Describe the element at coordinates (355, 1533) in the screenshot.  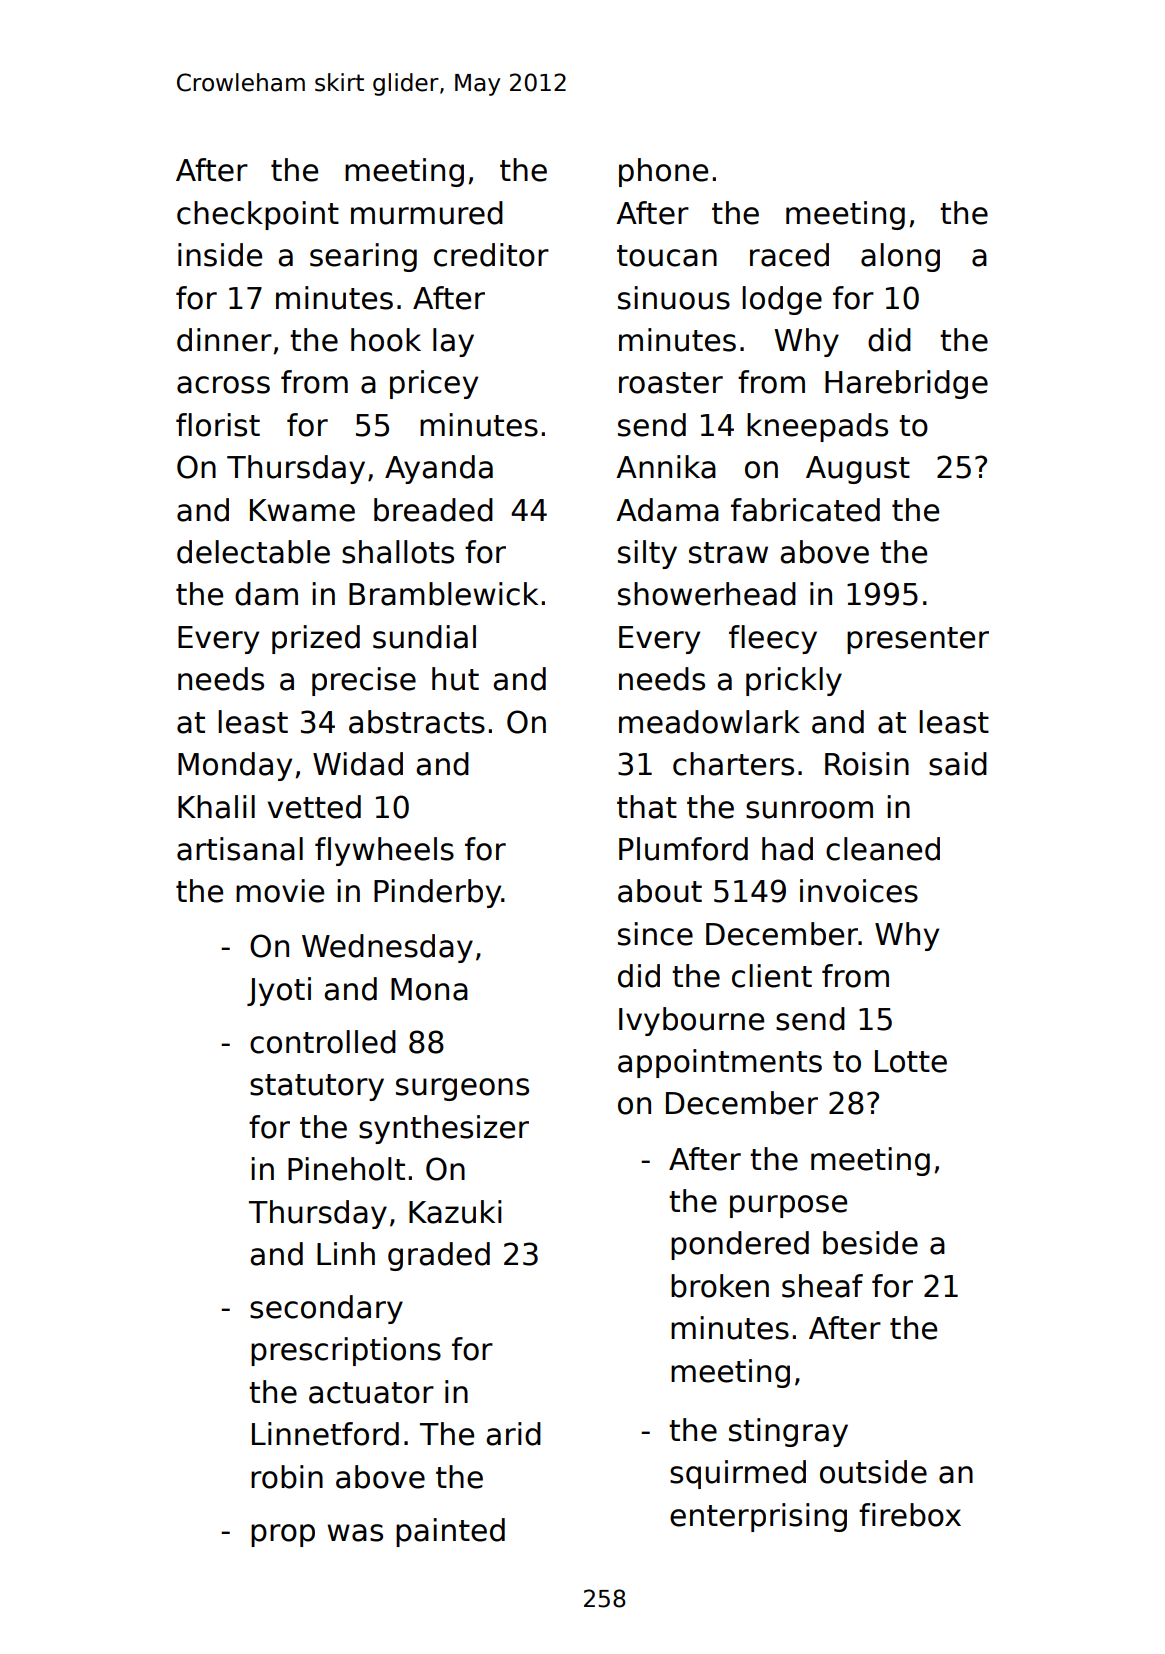
I see `was` at that location.
